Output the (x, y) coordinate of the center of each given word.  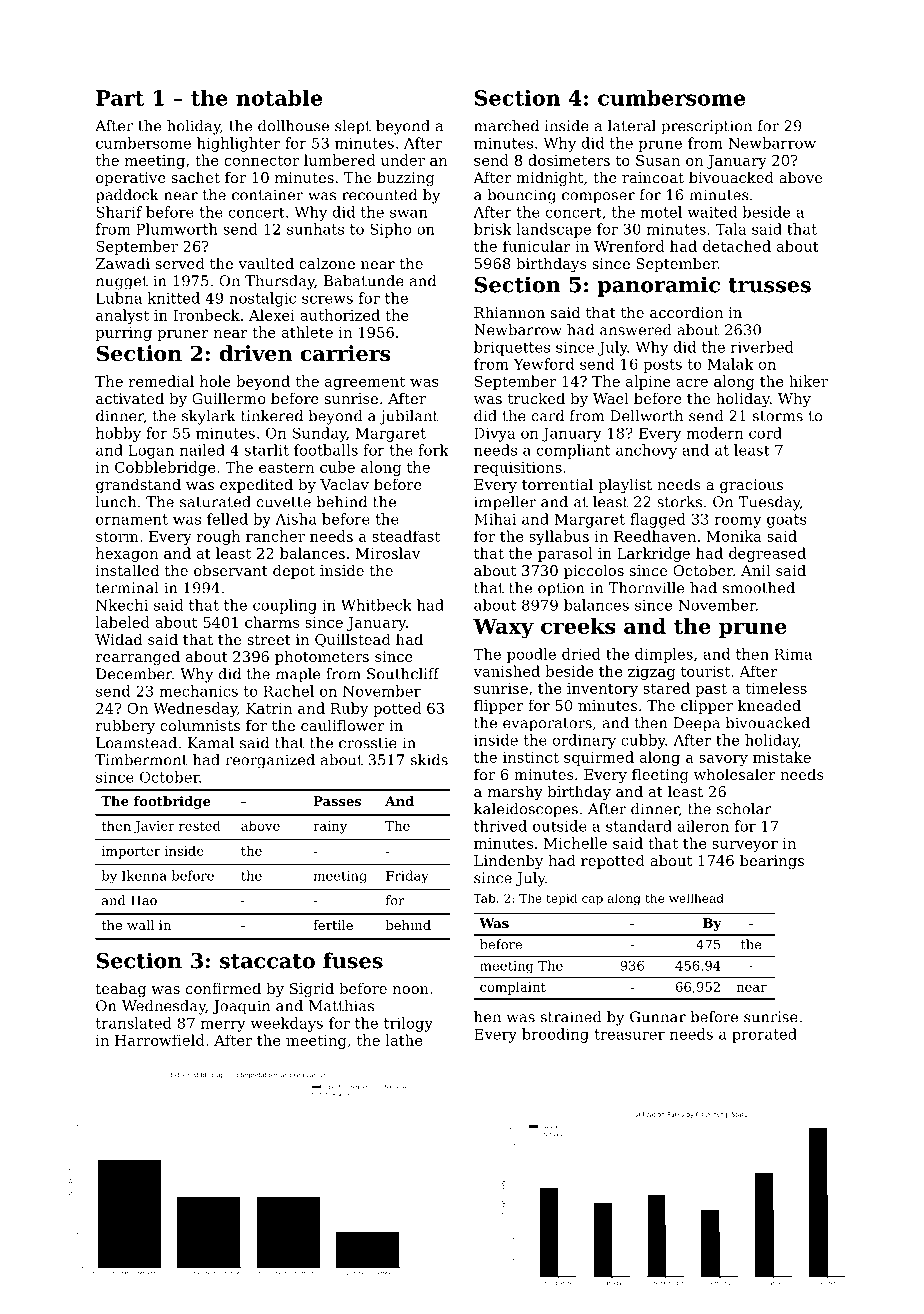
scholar (744, 809)
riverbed (762, 347)
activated (130, 398)
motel (661, 212)
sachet (195, 177)
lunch (116, 502)
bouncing (522, 196)
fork (433, 450)
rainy (330, 827)
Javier (154, 827)
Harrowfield (160, 1040)
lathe (404, 1040)
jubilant (408, 417)
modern (714, 433)
